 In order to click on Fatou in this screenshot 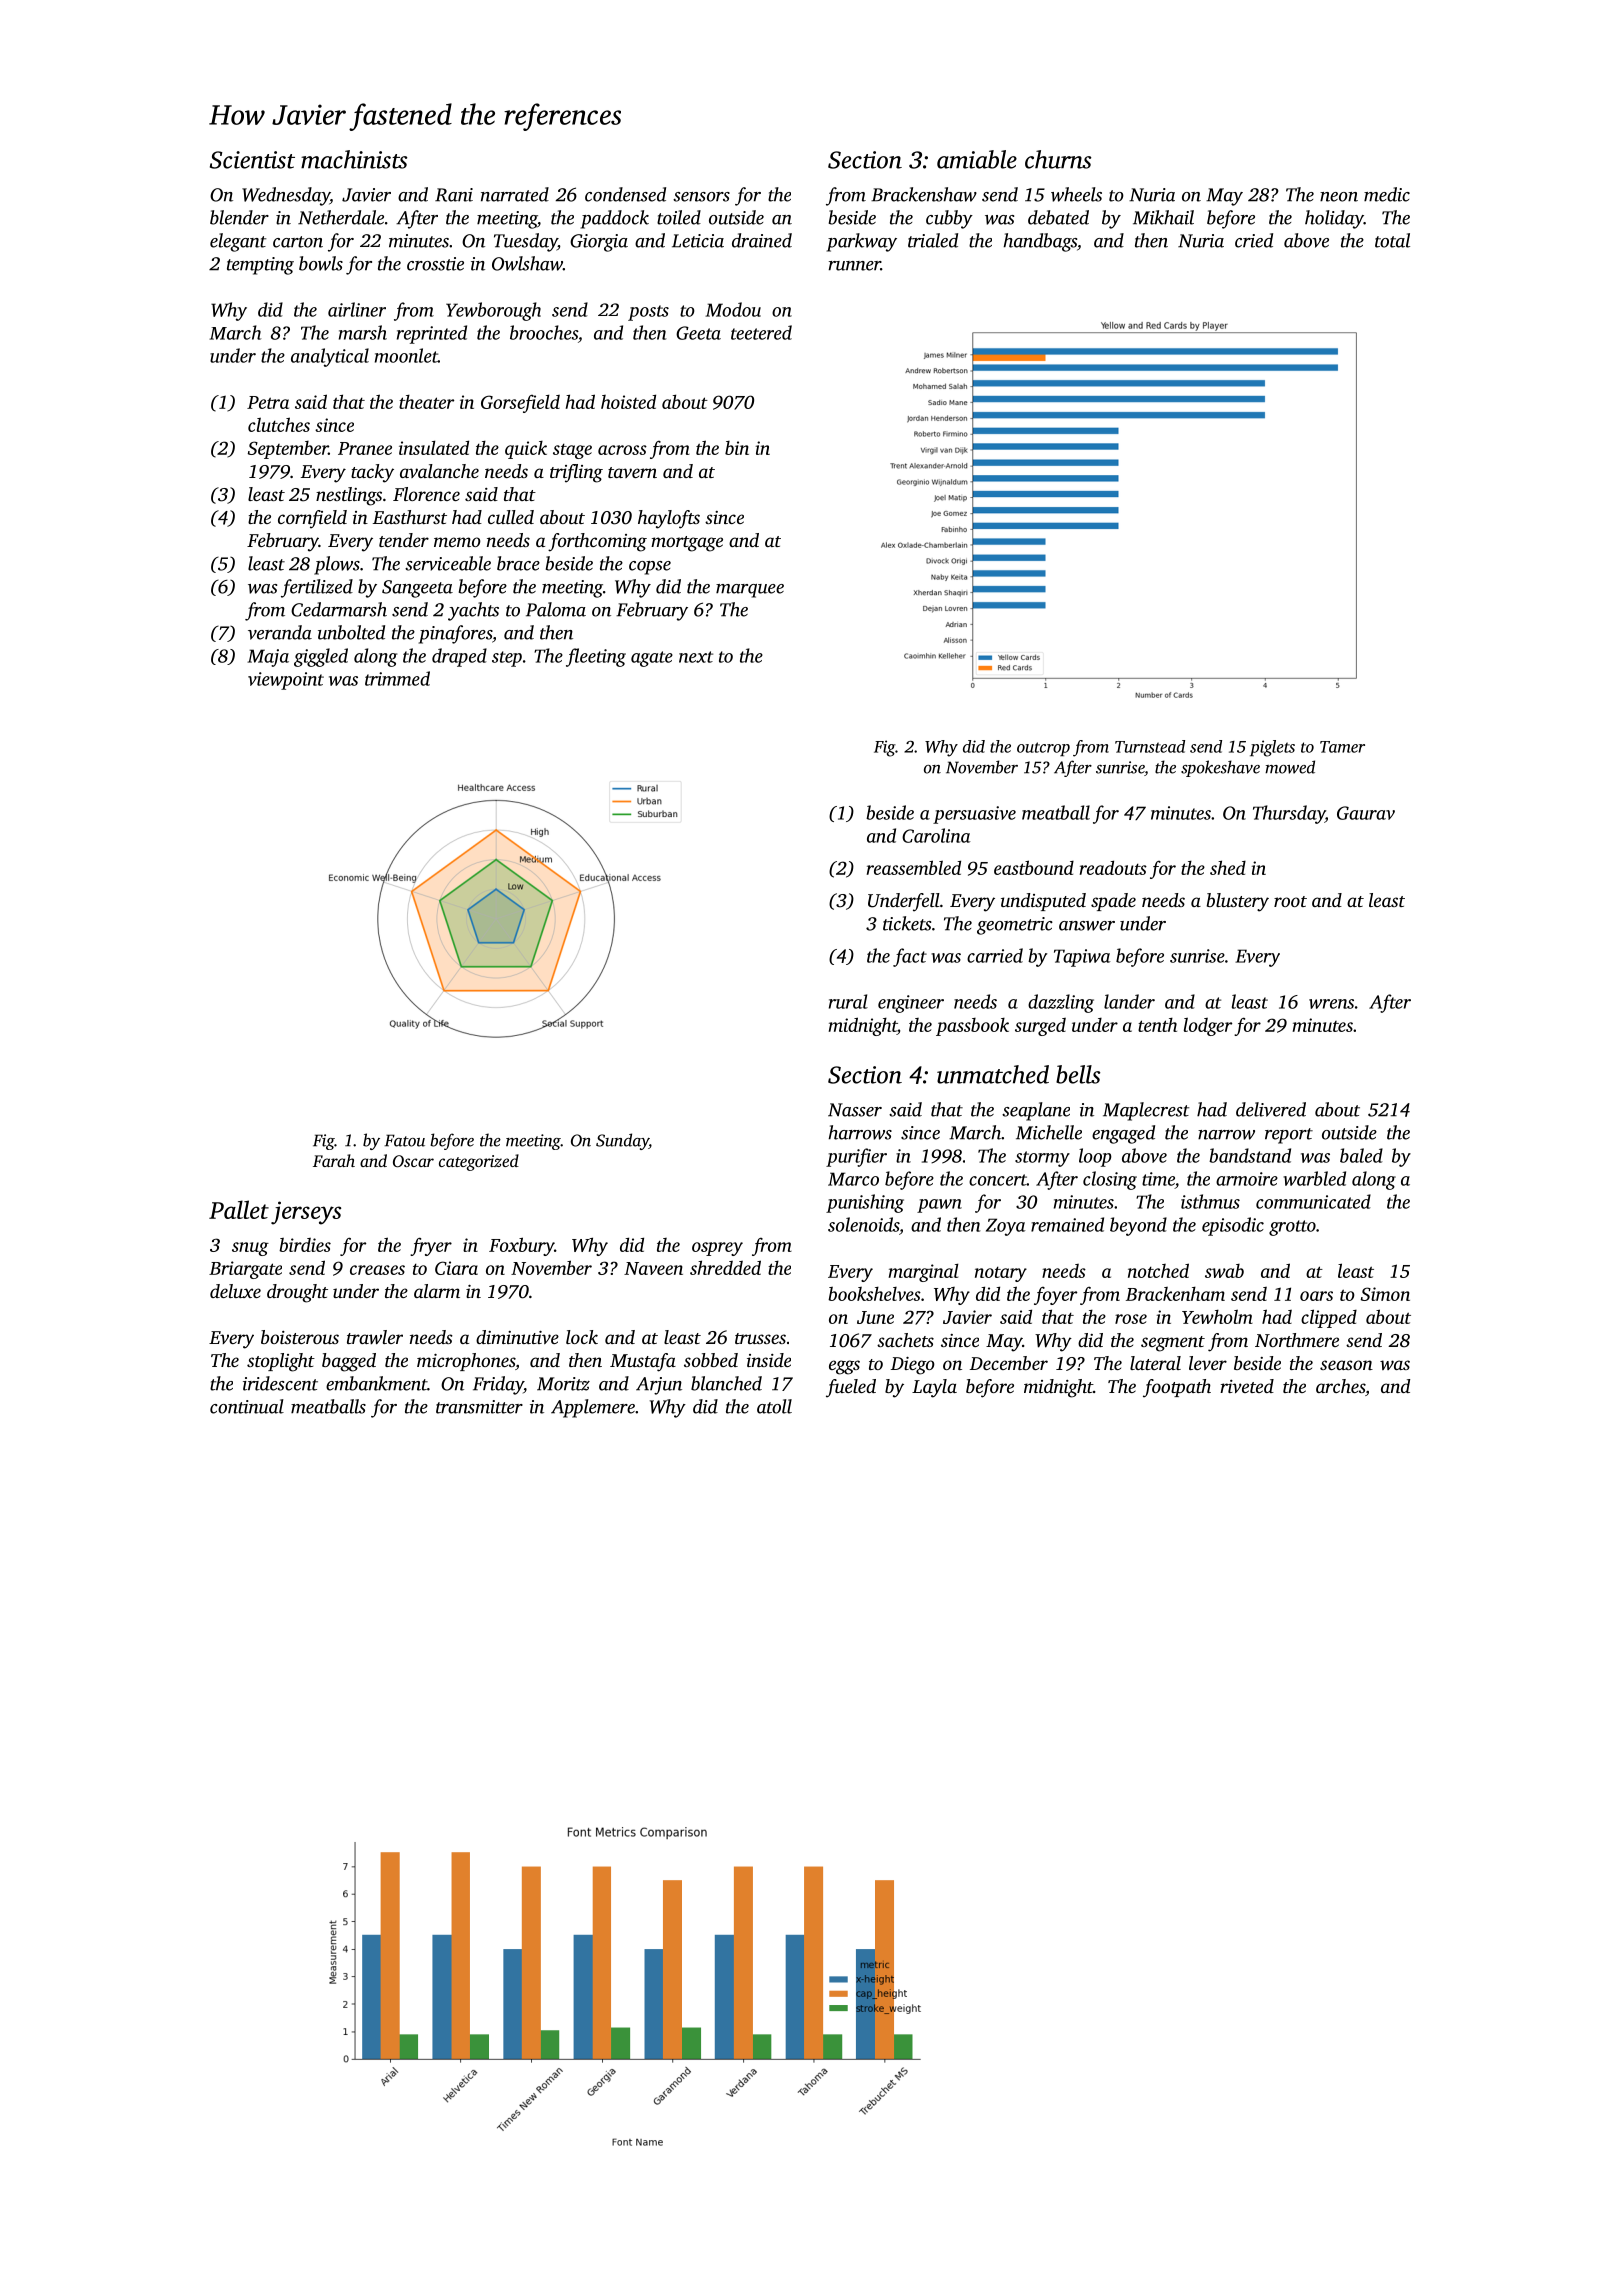, I will do `click(404, 1140)`.
